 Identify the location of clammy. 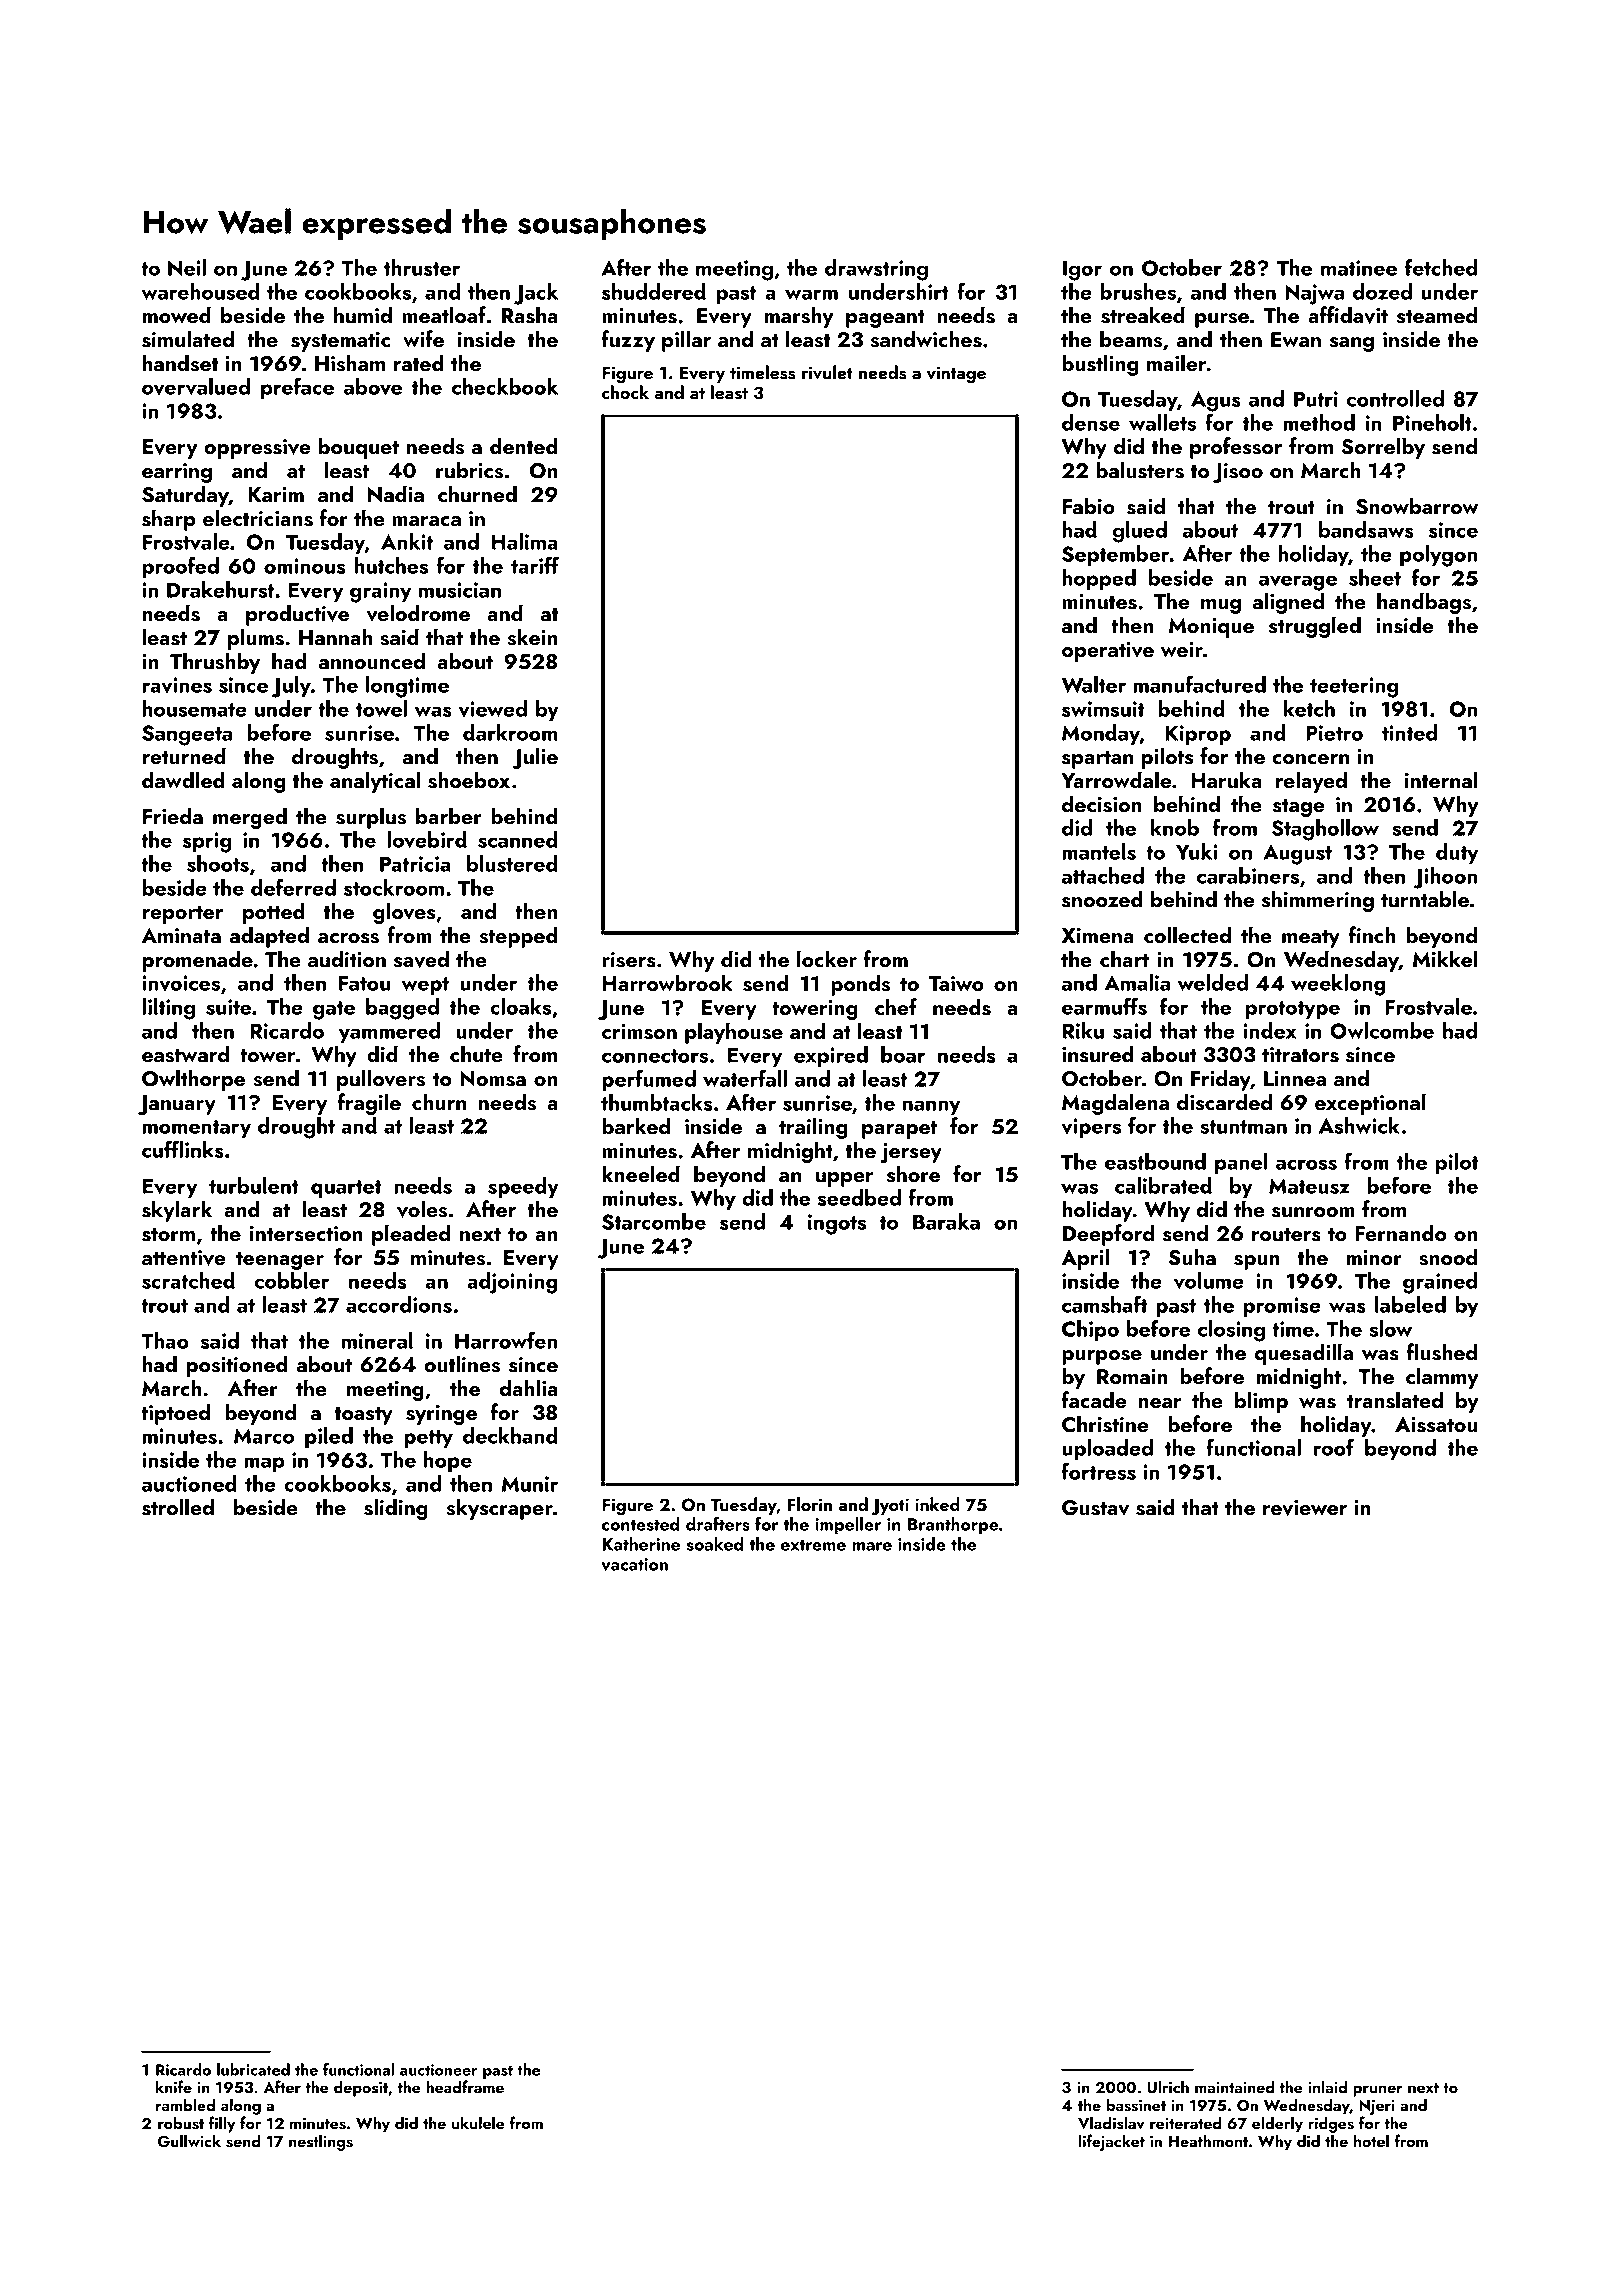
(1442, 1378).
